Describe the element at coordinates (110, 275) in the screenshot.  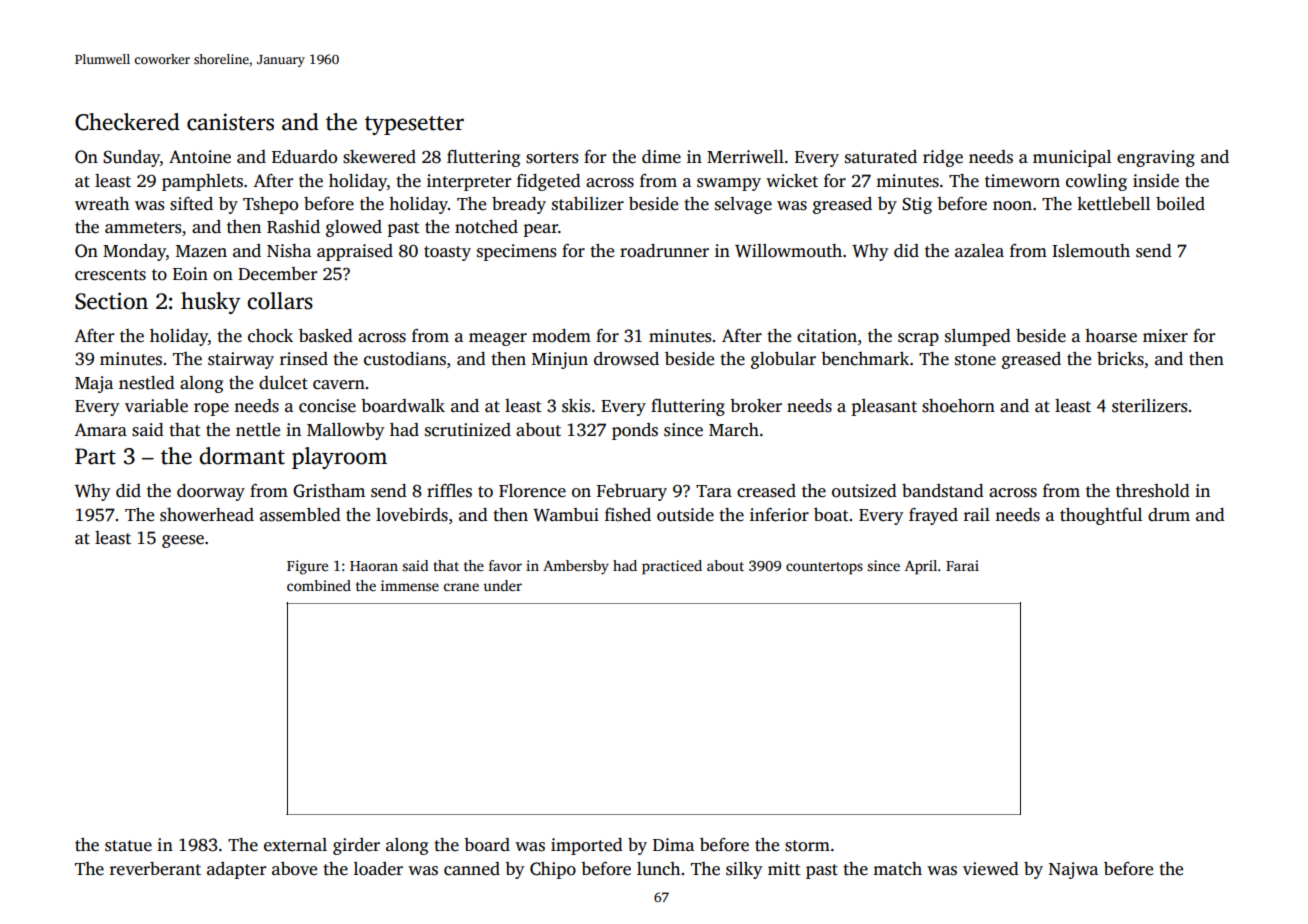
I see `crescents` at that location.
